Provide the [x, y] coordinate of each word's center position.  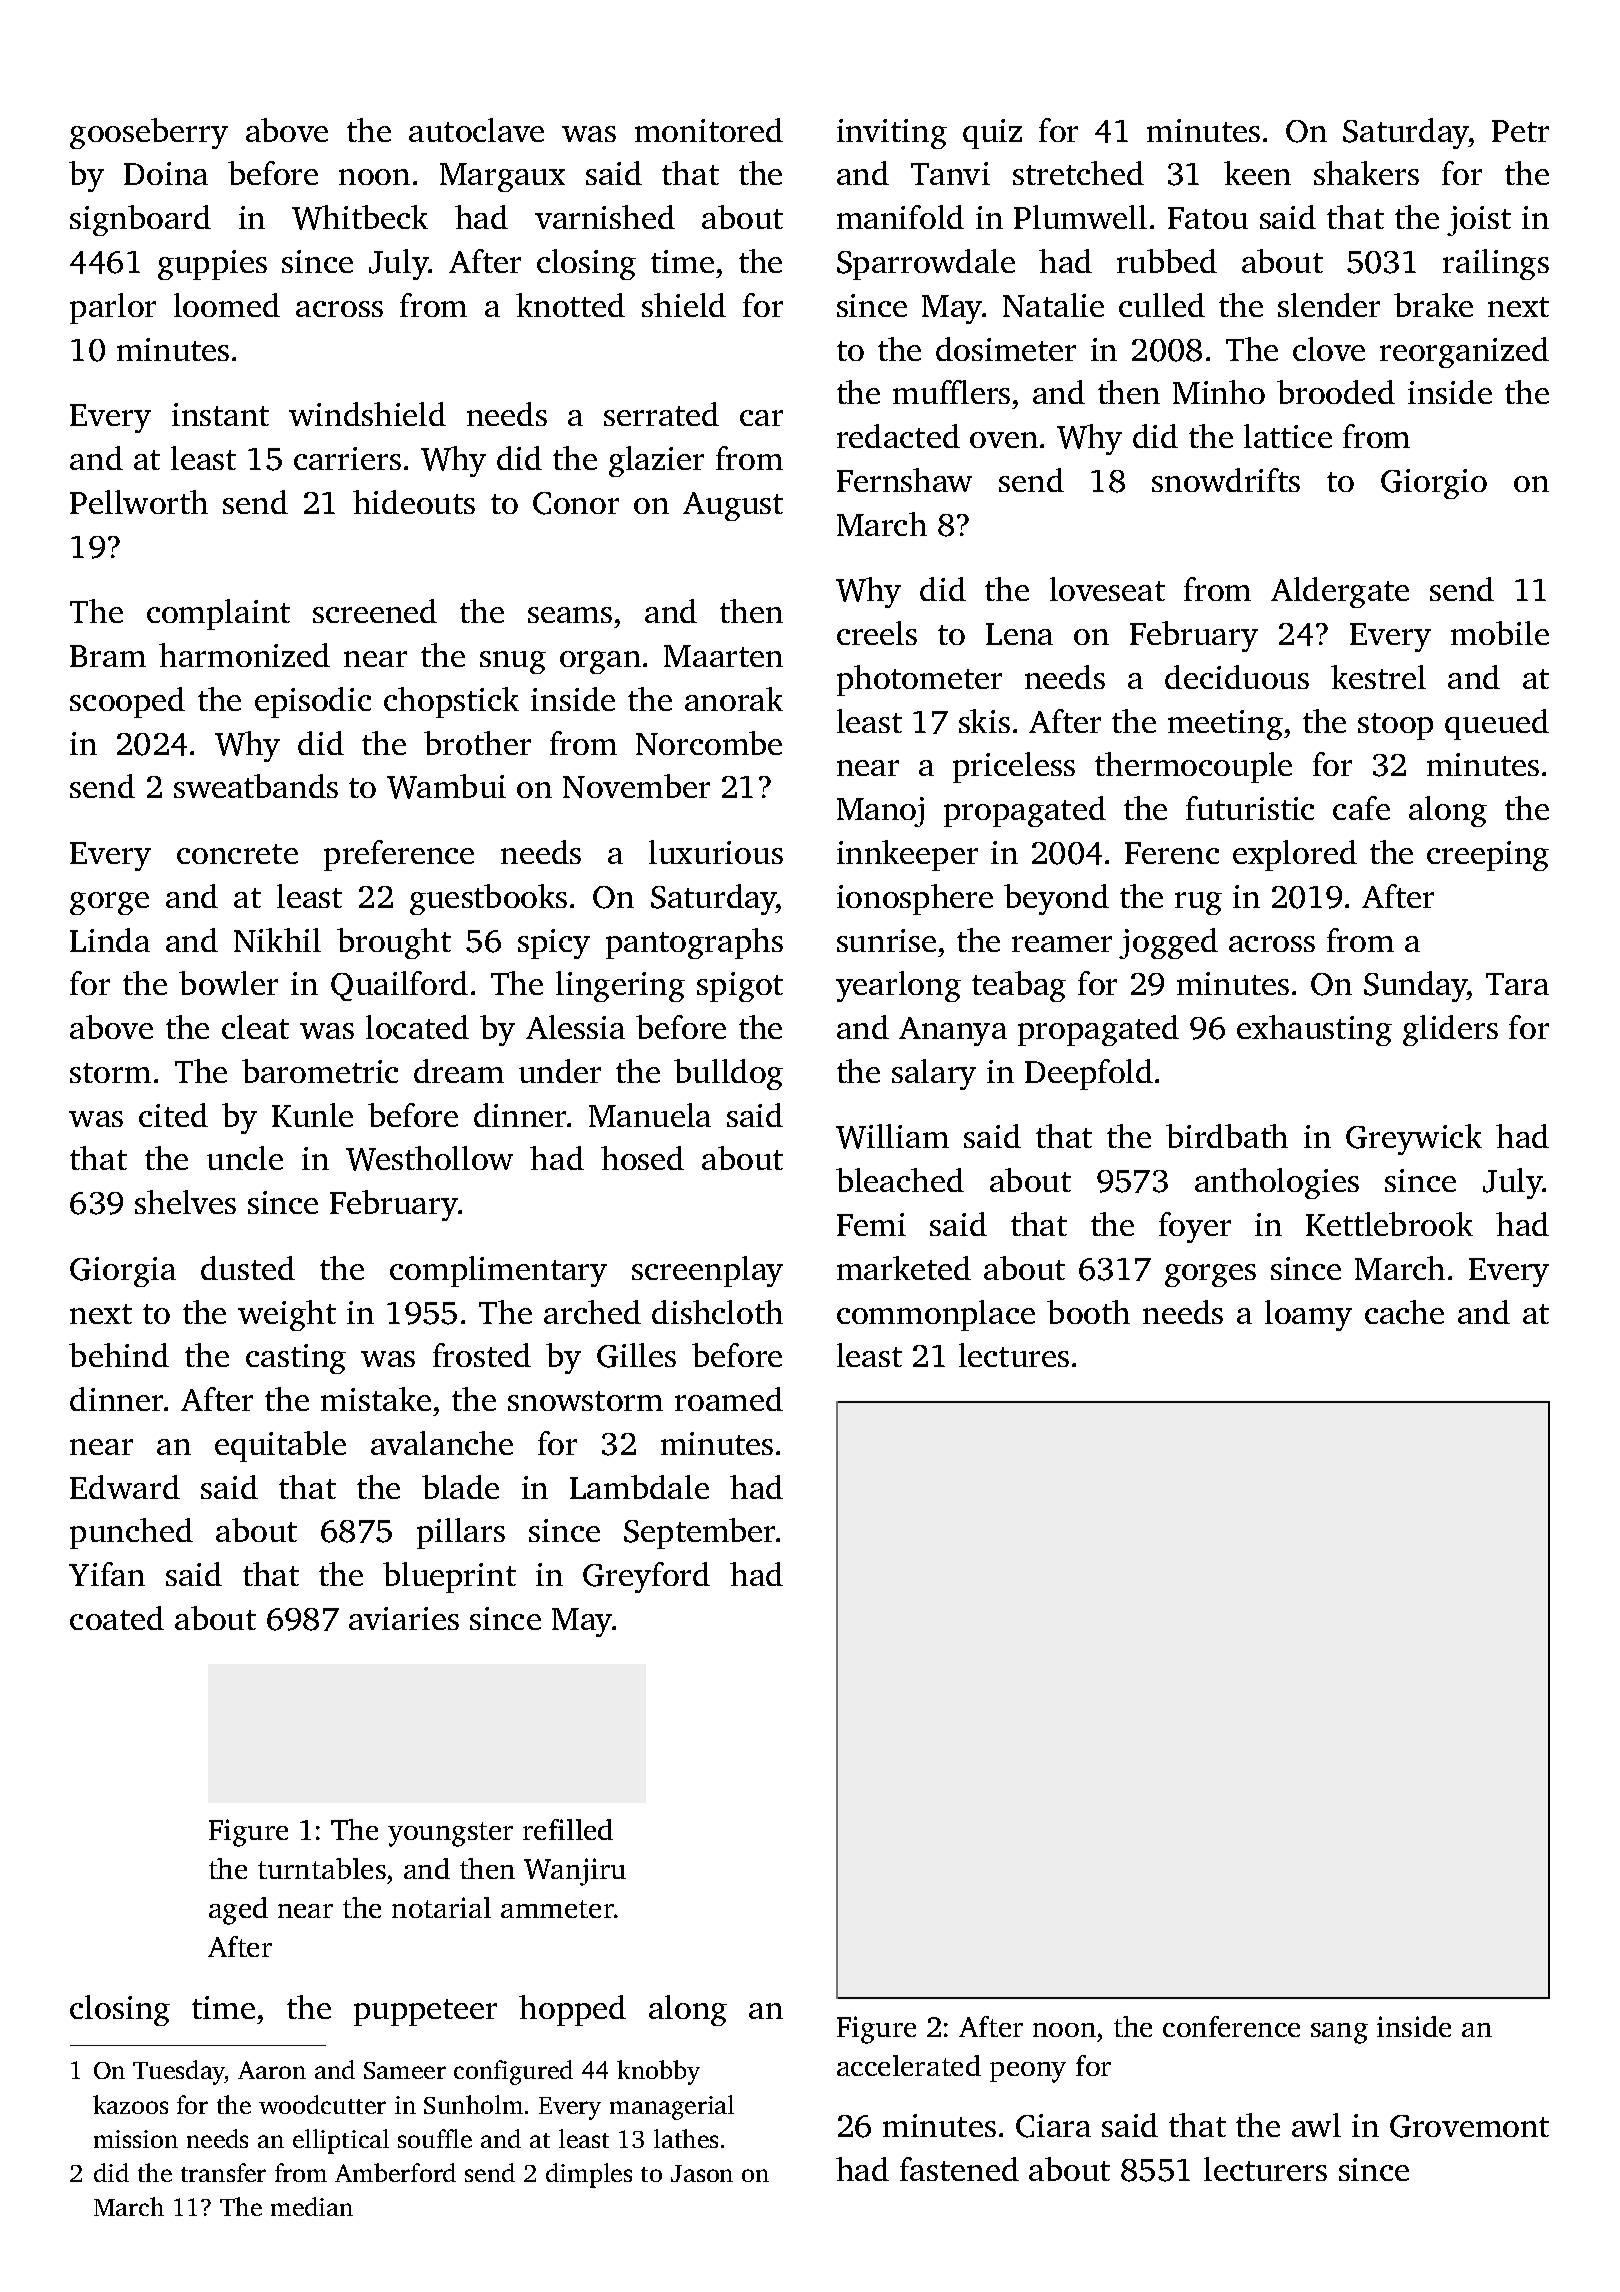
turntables [322, 1868]
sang [1339, 2033]
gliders [1450, 1030]
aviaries [404, 1618]
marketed [904, 1268]
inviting [892, 134]
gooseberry [149, 133]
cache [1404, 1312]
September [700, 1533]
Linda [110, 940]
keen [1257, 173]
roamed [729, 1399]
